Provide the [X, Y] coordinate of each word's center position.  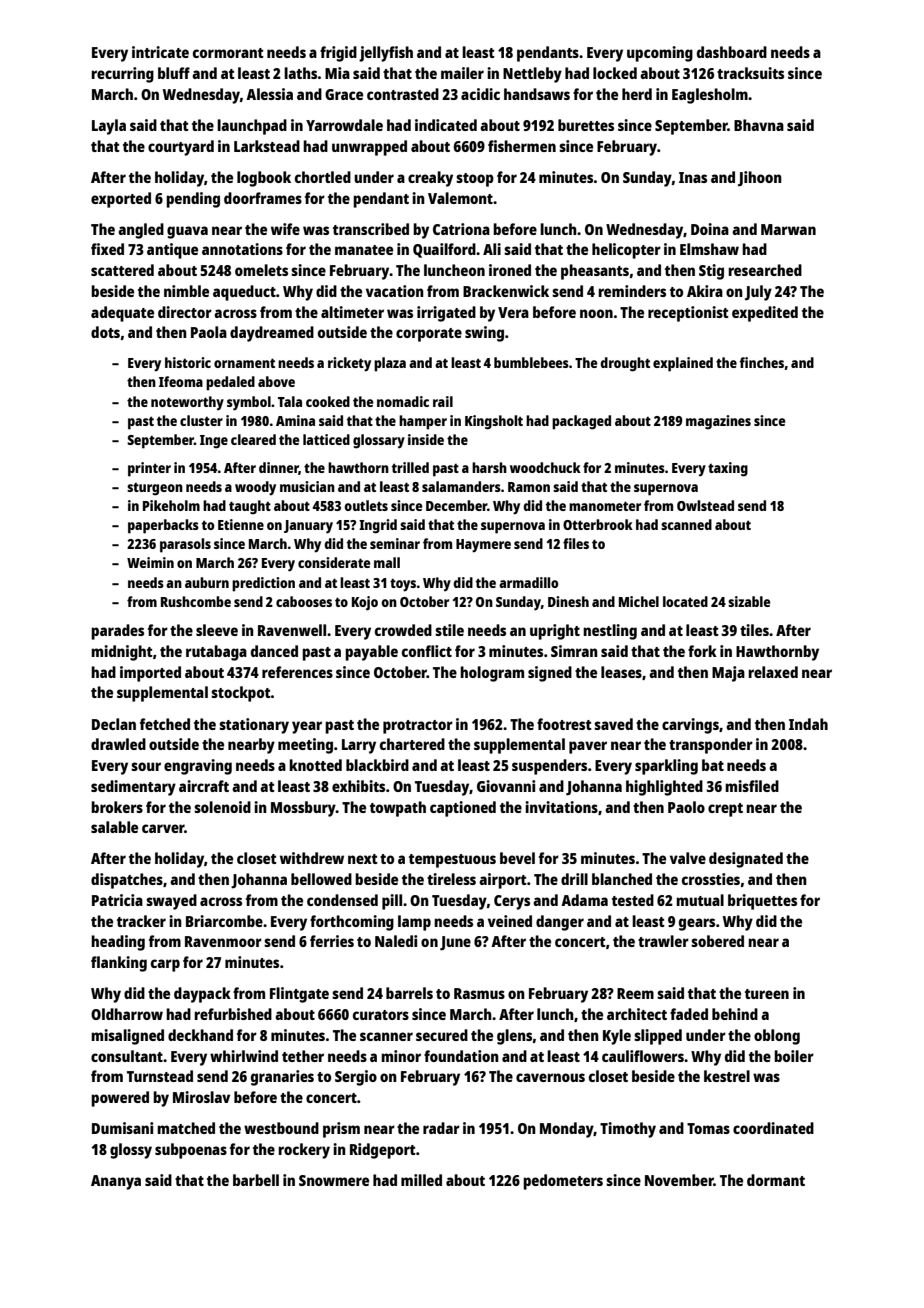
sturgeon [155, 489]
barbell [256, 1180]
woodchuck [545, 467]
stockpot [241, 694]
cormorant [228, 53]
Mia [337, 73]
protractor [418, 727]
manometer [605, 506]
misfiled [752, 786]
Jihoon [760, 179]
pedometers [563, 1182]
